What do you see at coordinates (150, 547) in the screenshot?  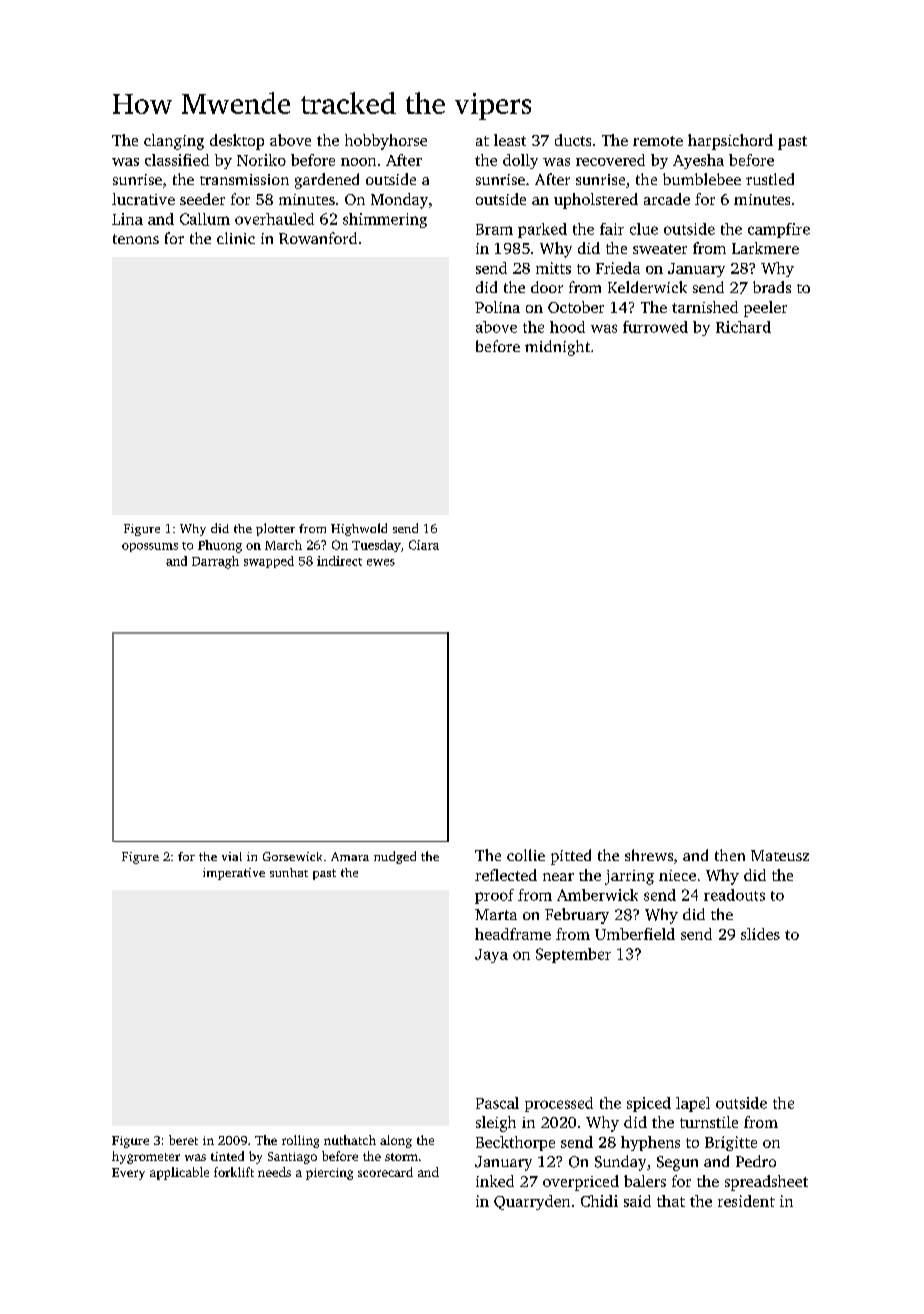 I see `opossums` at bounding box center [150, 547].
